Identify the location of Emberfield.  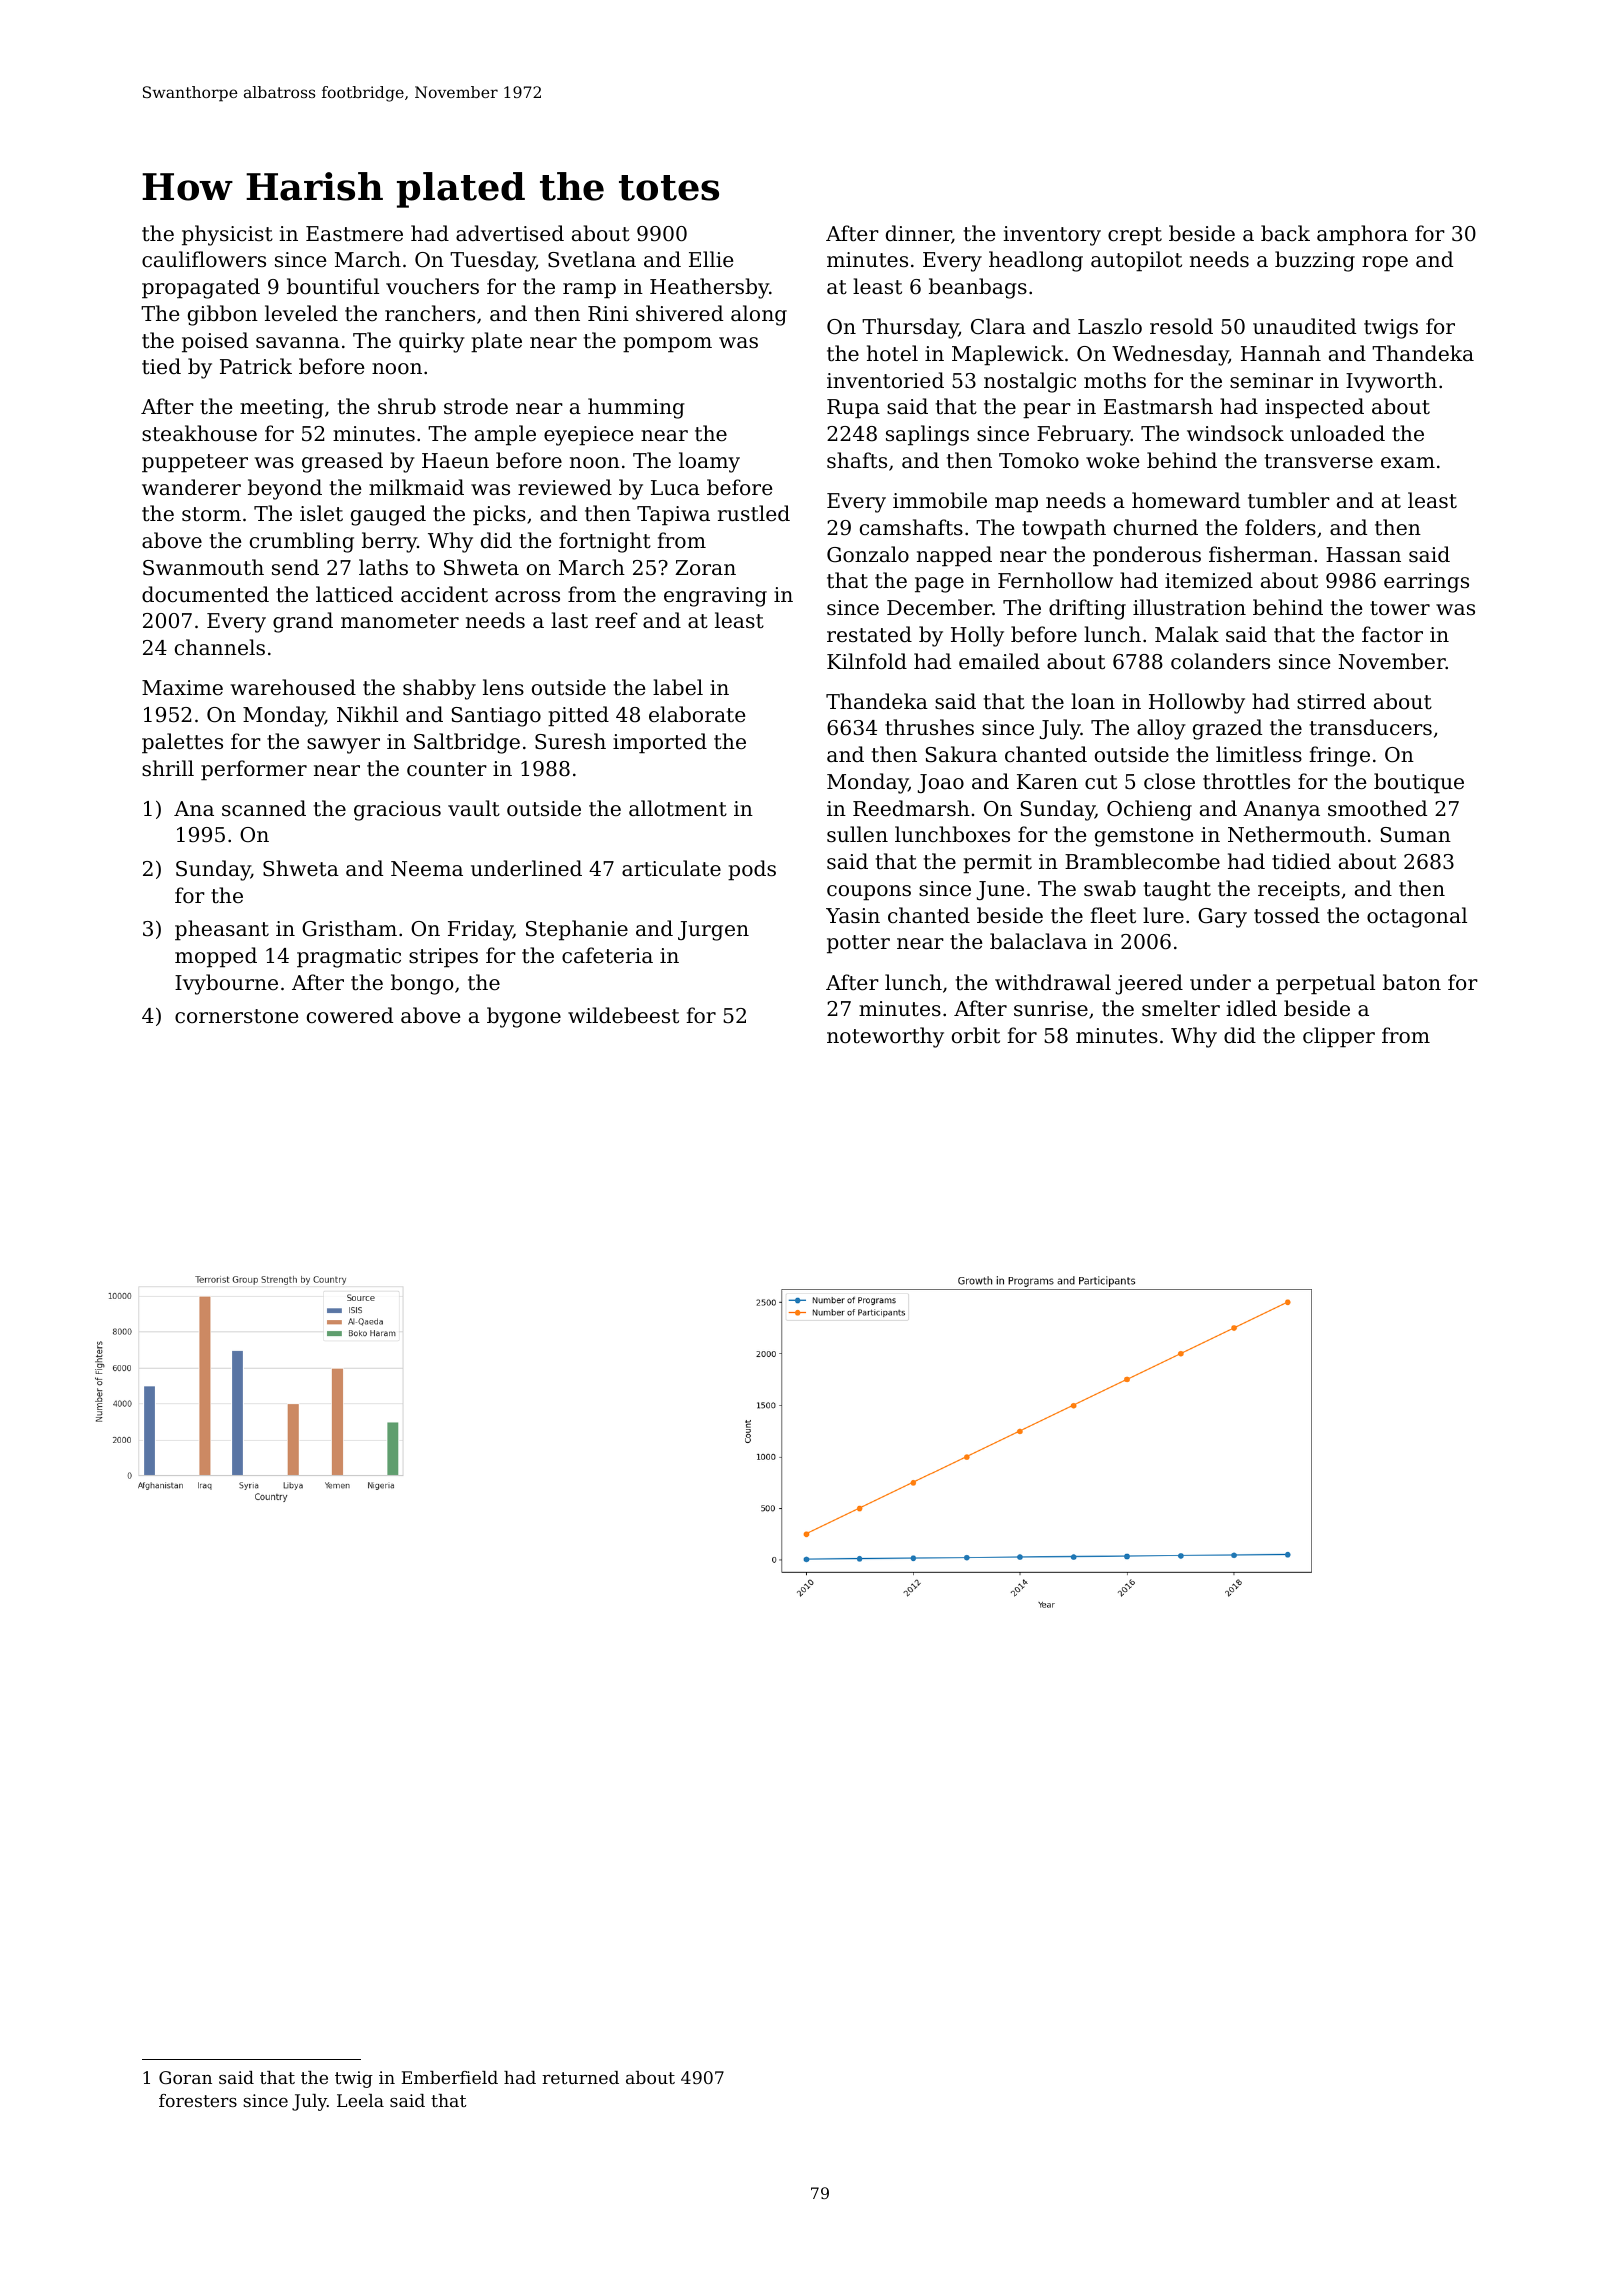
(449, 2077).
